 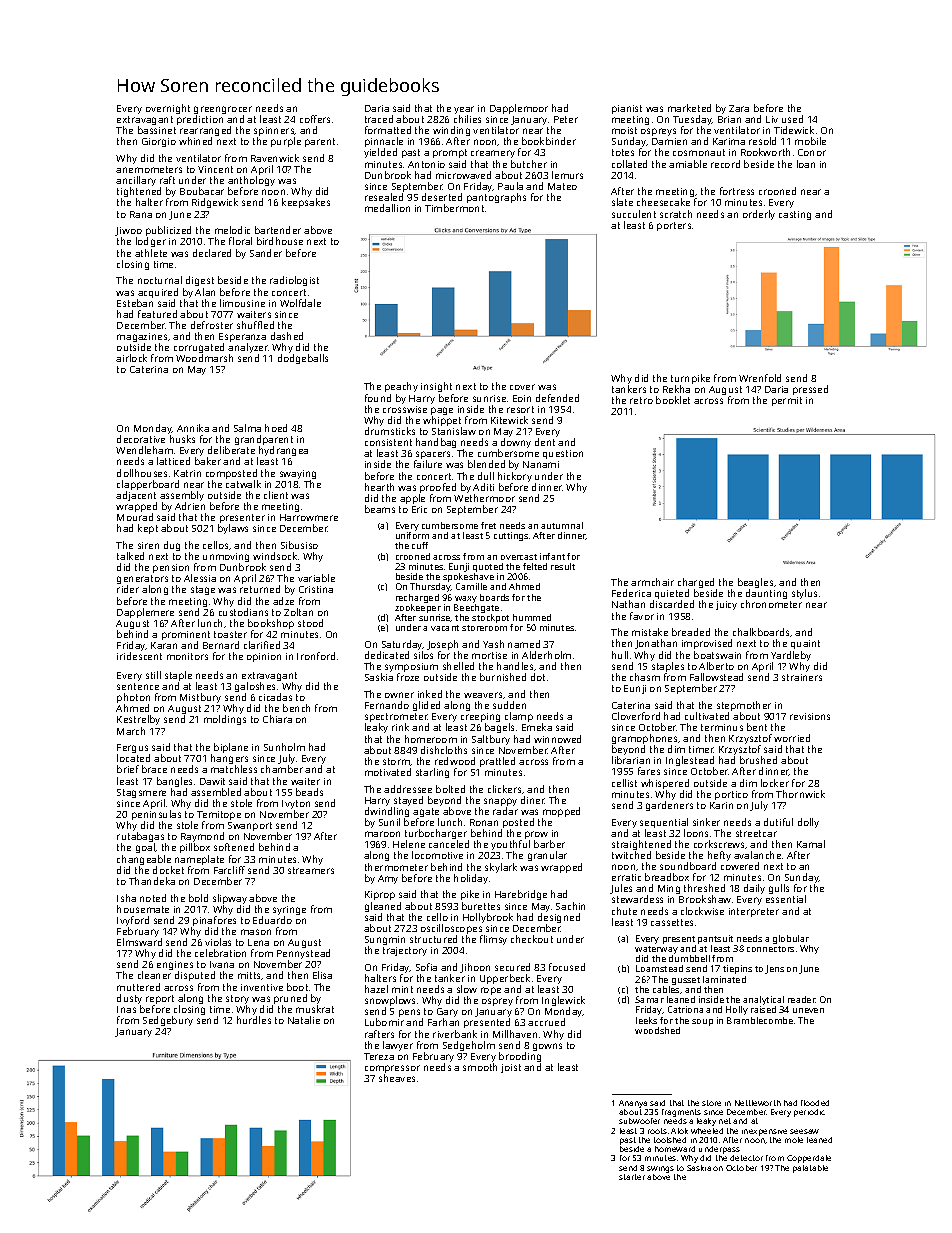 What do you see at coordinates (138, 686) in the image?
I see `sentence` at bounding box center [138, 686].
